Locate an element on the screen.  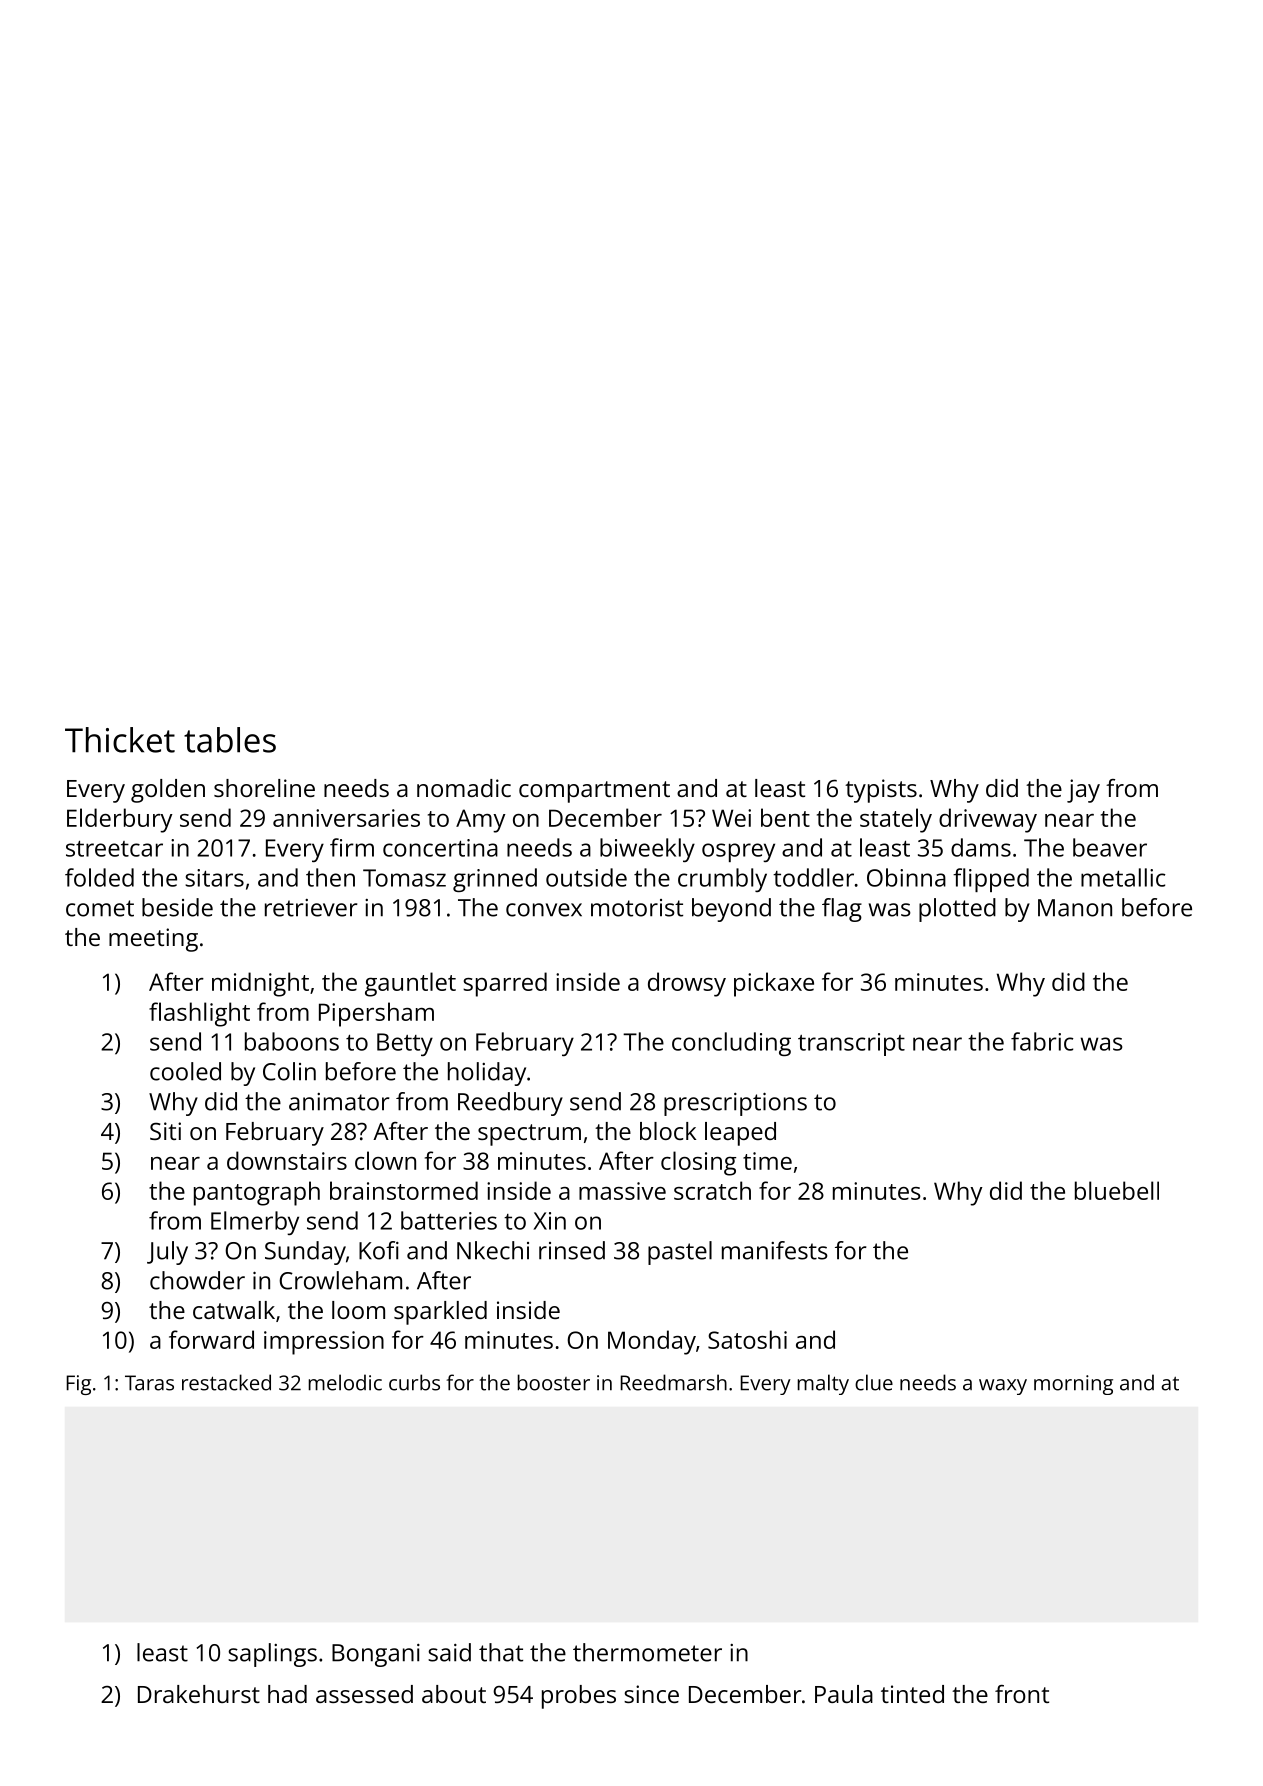
morning is located at coordinates (1073, 1385).
